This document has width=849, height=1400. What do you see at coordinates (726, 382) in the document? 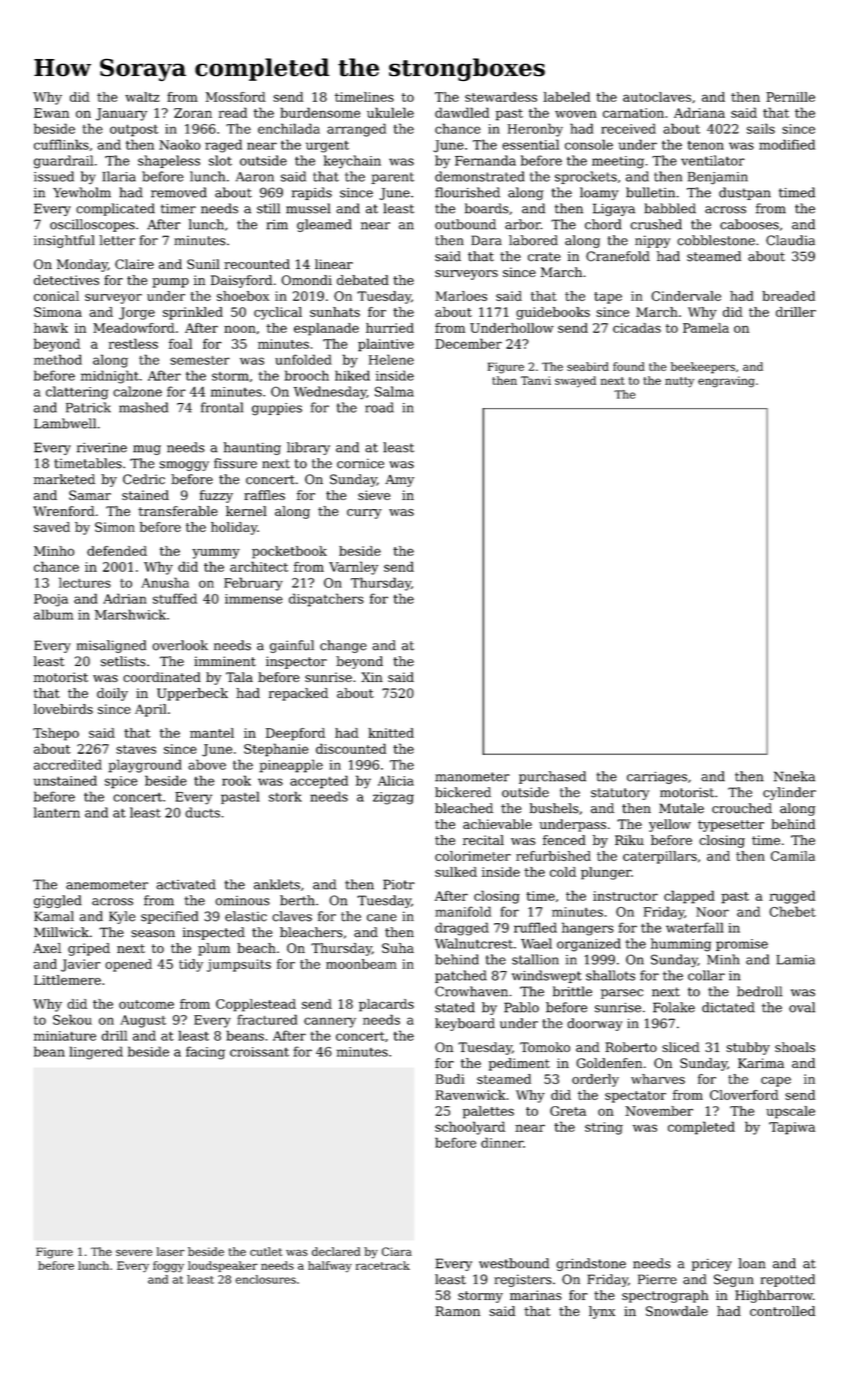
I see `engraving` at bounding box center [726, 382].
